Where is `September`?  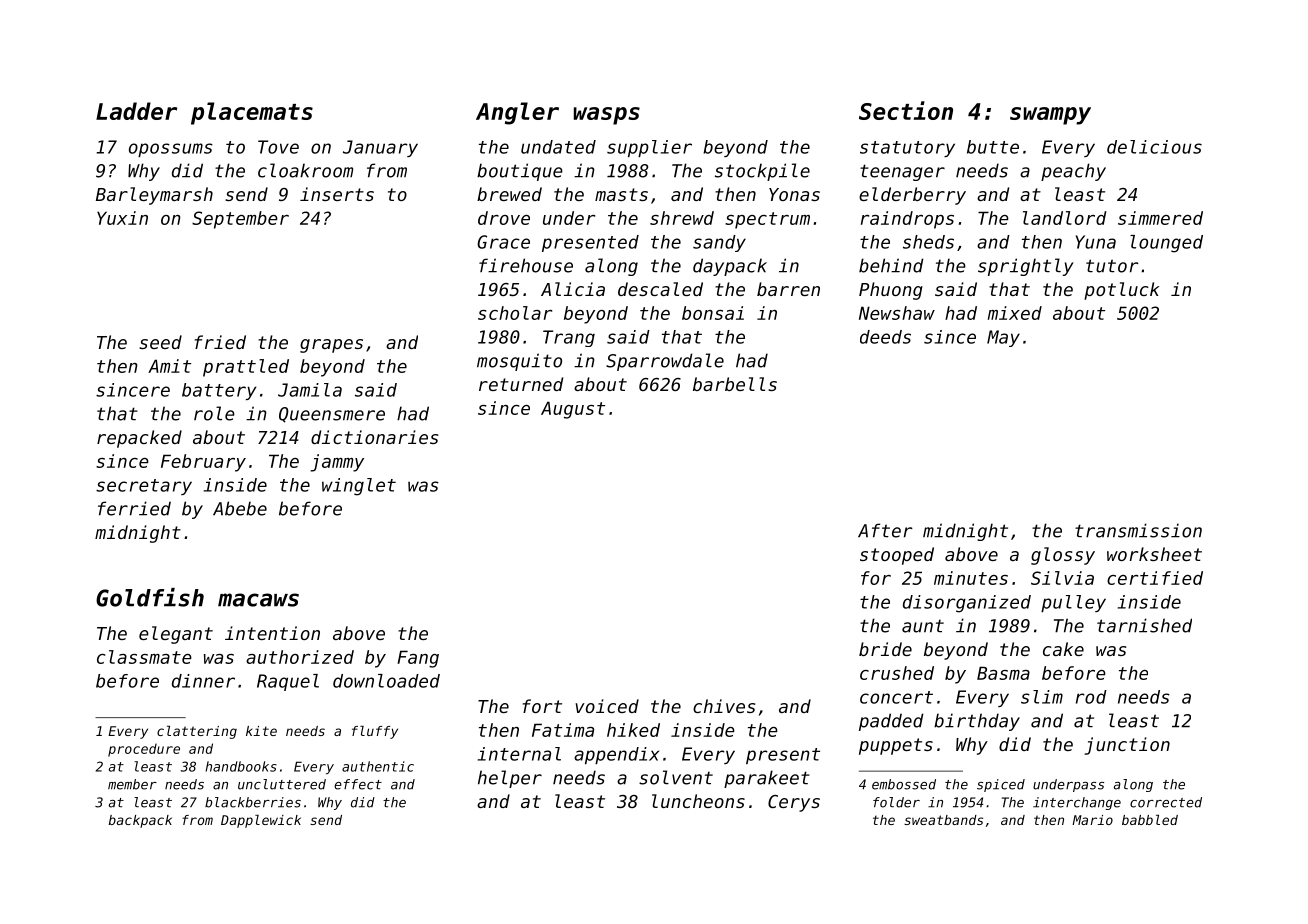
September is located at coordinates (240, 220).
